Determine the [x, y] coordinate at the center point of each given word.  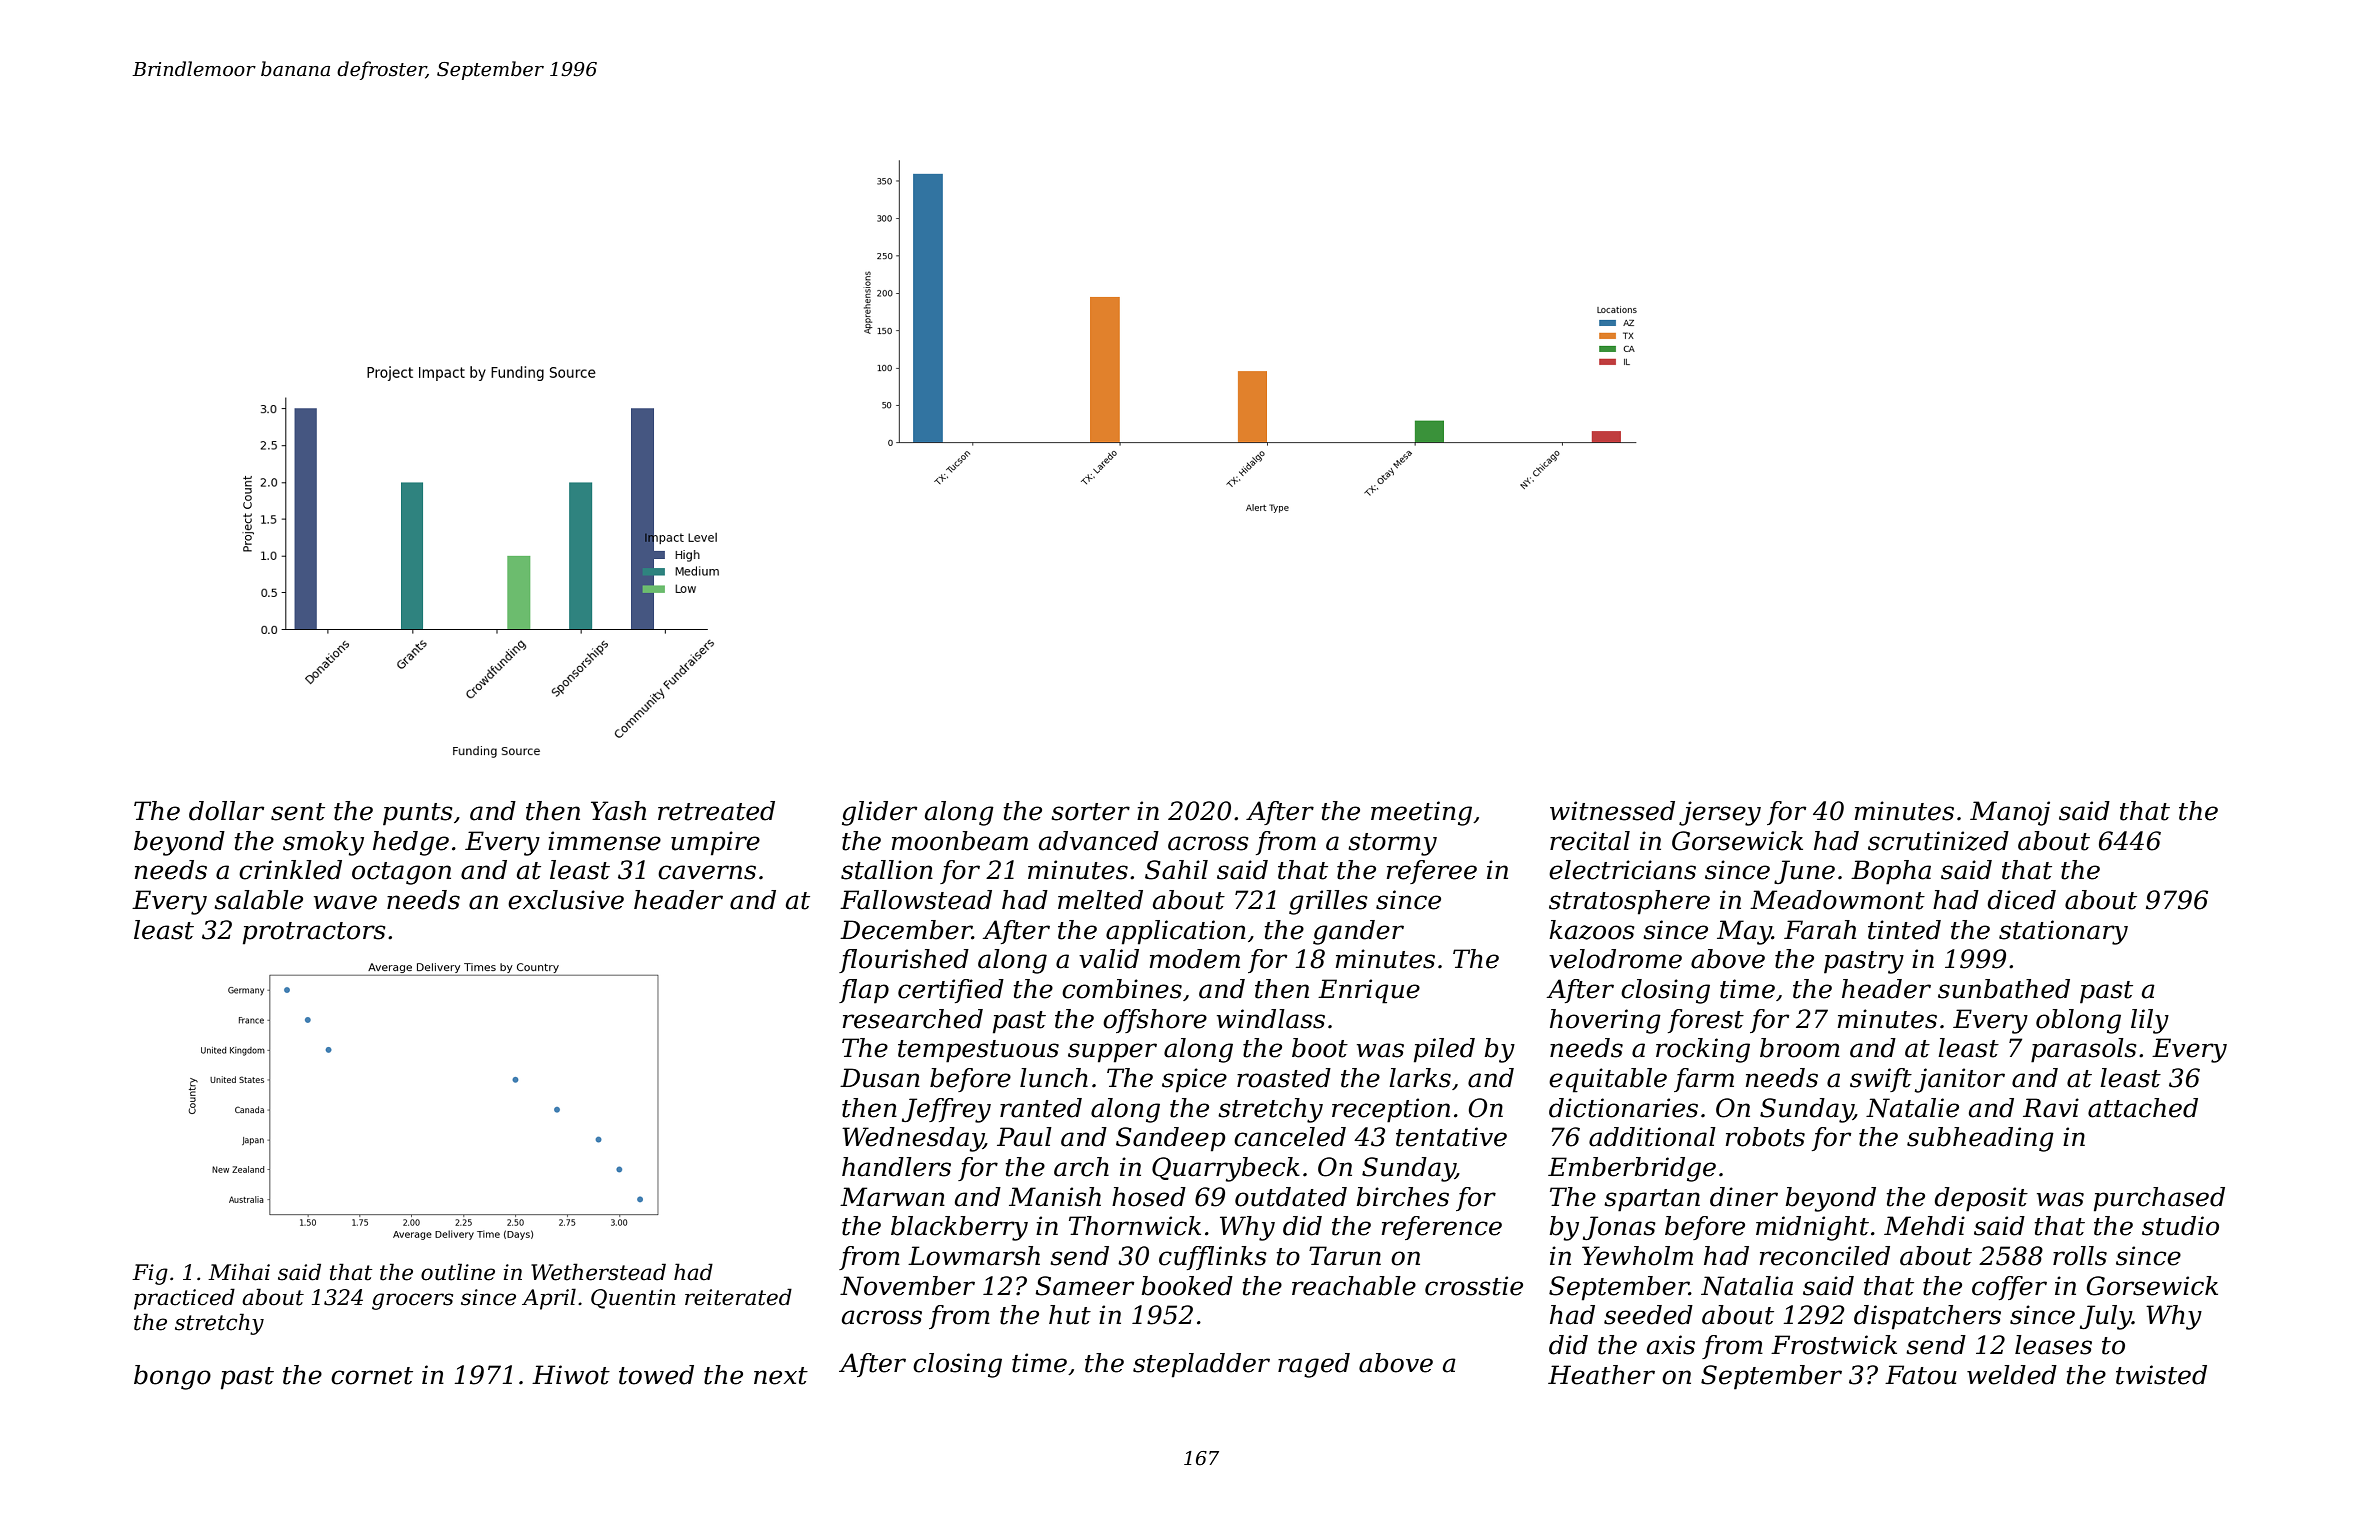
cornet [372, 1376]
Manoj [2010, 813]
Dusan [880, 1078]
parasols [2084, 1050]
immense [604, 841]
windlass [1271, 1019]
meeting [1421, 813]
